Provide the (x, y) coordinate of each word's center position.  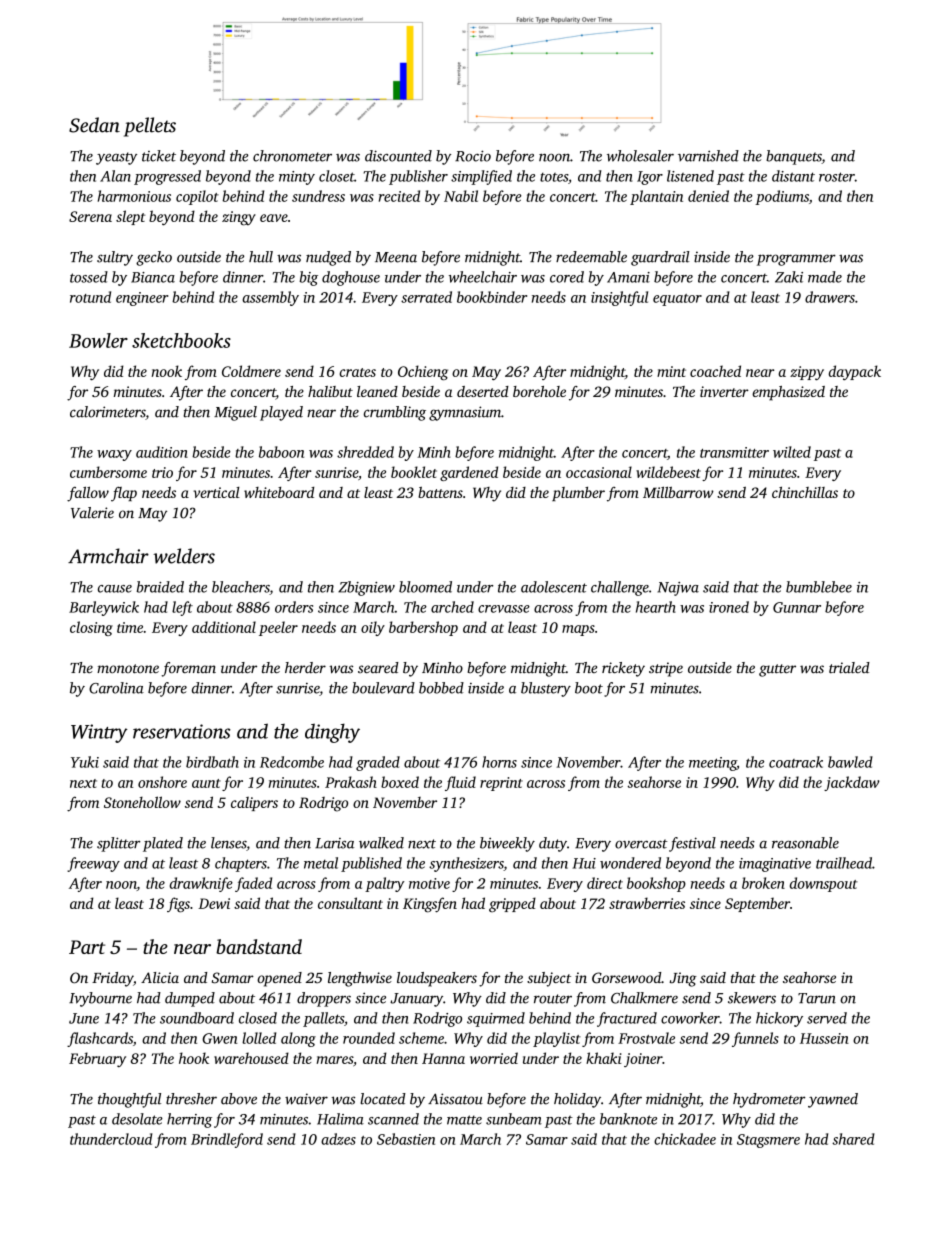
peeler (278, 628)
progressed (167, 177)
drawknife (201, 884)
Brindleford (227, 1140)
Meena (396, 257)
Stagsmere (768, 1141)
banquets (794, 157)
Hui (584, 863)
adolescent (554, 587)
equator (677, 300)
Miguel (235, 413)
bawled (850, 762)
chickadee (685, 1139)
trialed (849, 667)
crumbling (395, 413)
